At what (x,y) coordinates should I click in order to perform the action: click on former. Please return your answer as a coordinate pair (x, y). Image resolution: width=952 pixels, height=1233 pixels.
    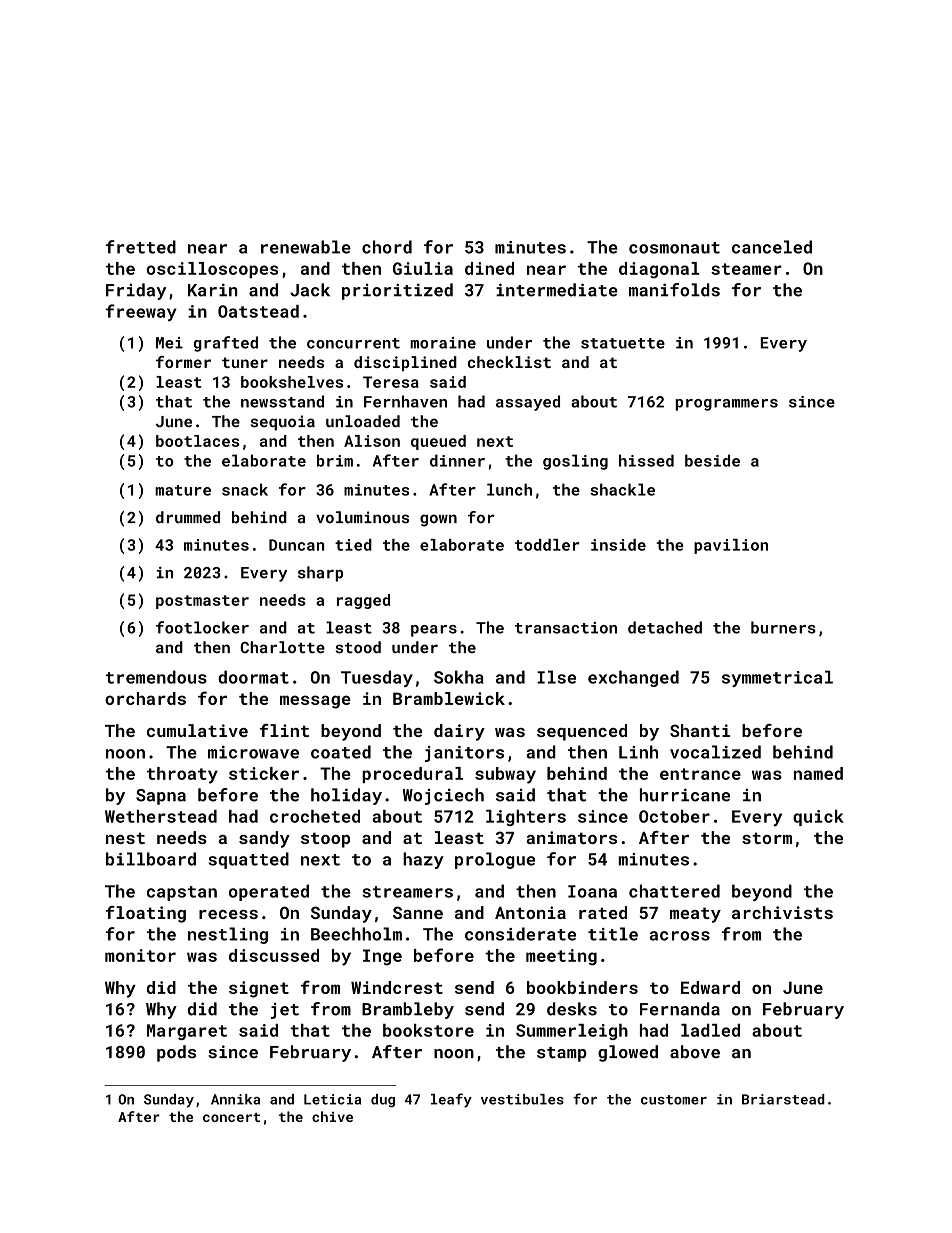
    Looking at the image, I should click on (183, 362).
